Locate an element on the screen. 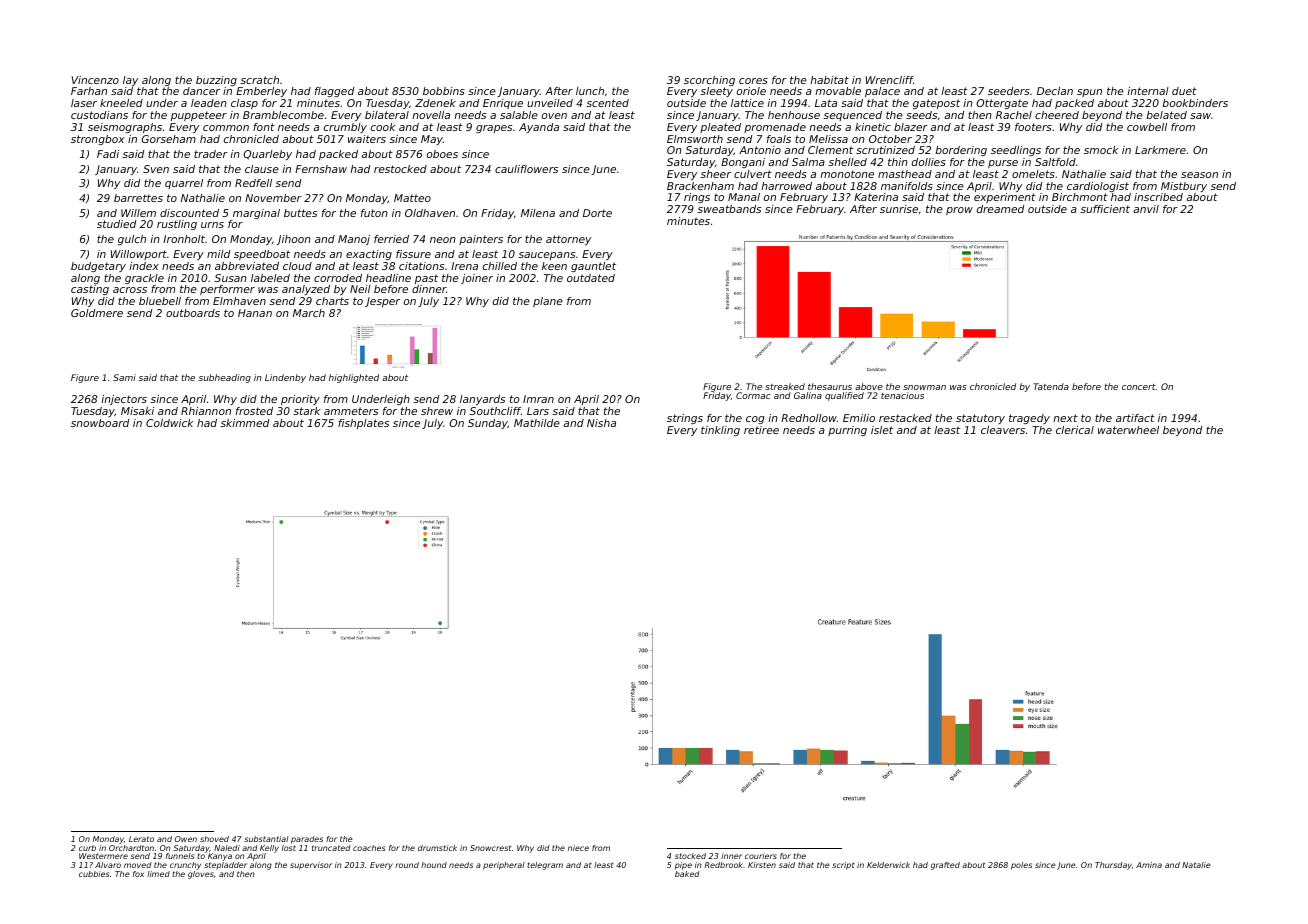  concert is located at coordinates (1139, 387).
